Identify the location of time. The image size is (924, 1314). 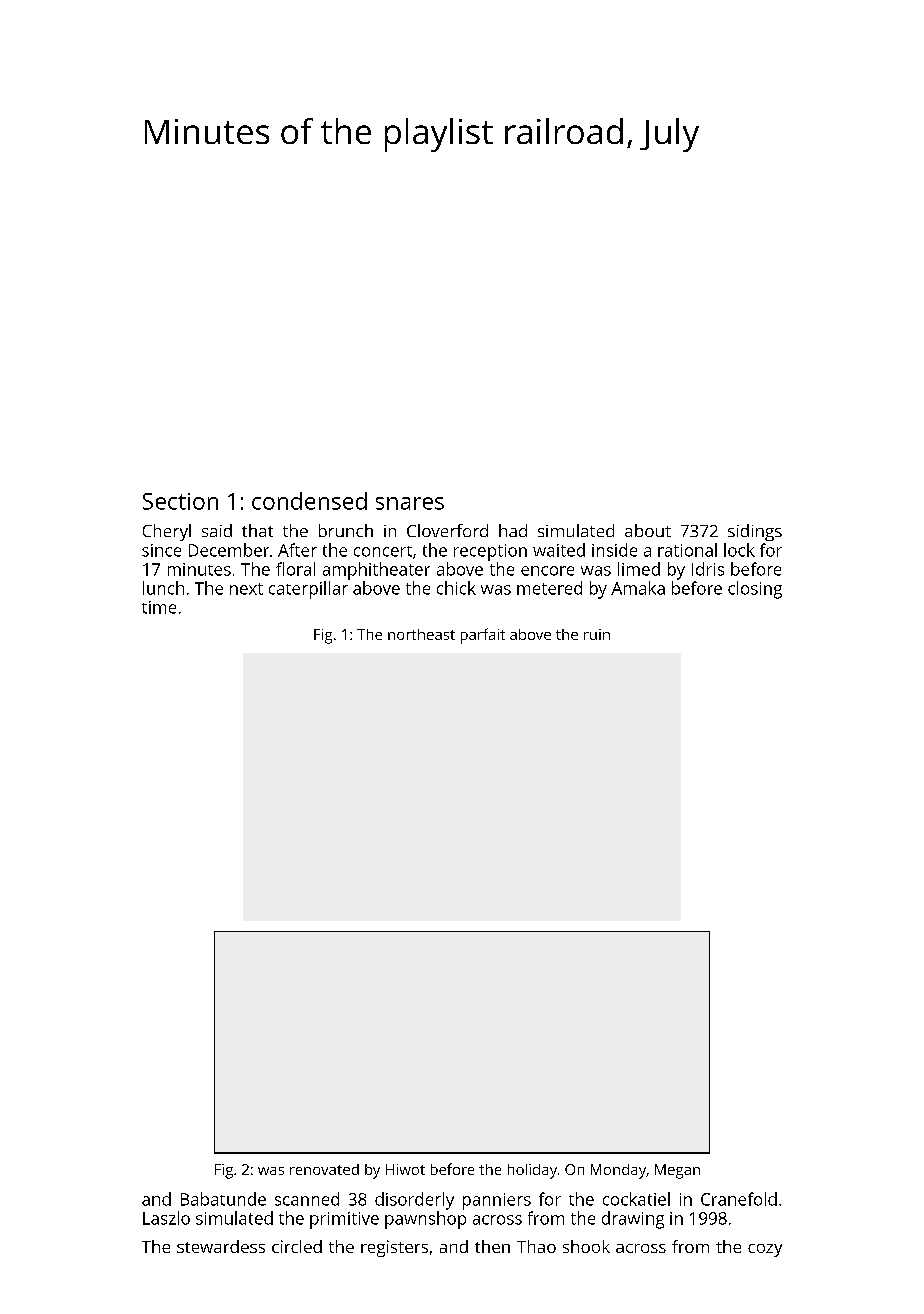
(159, 607).
